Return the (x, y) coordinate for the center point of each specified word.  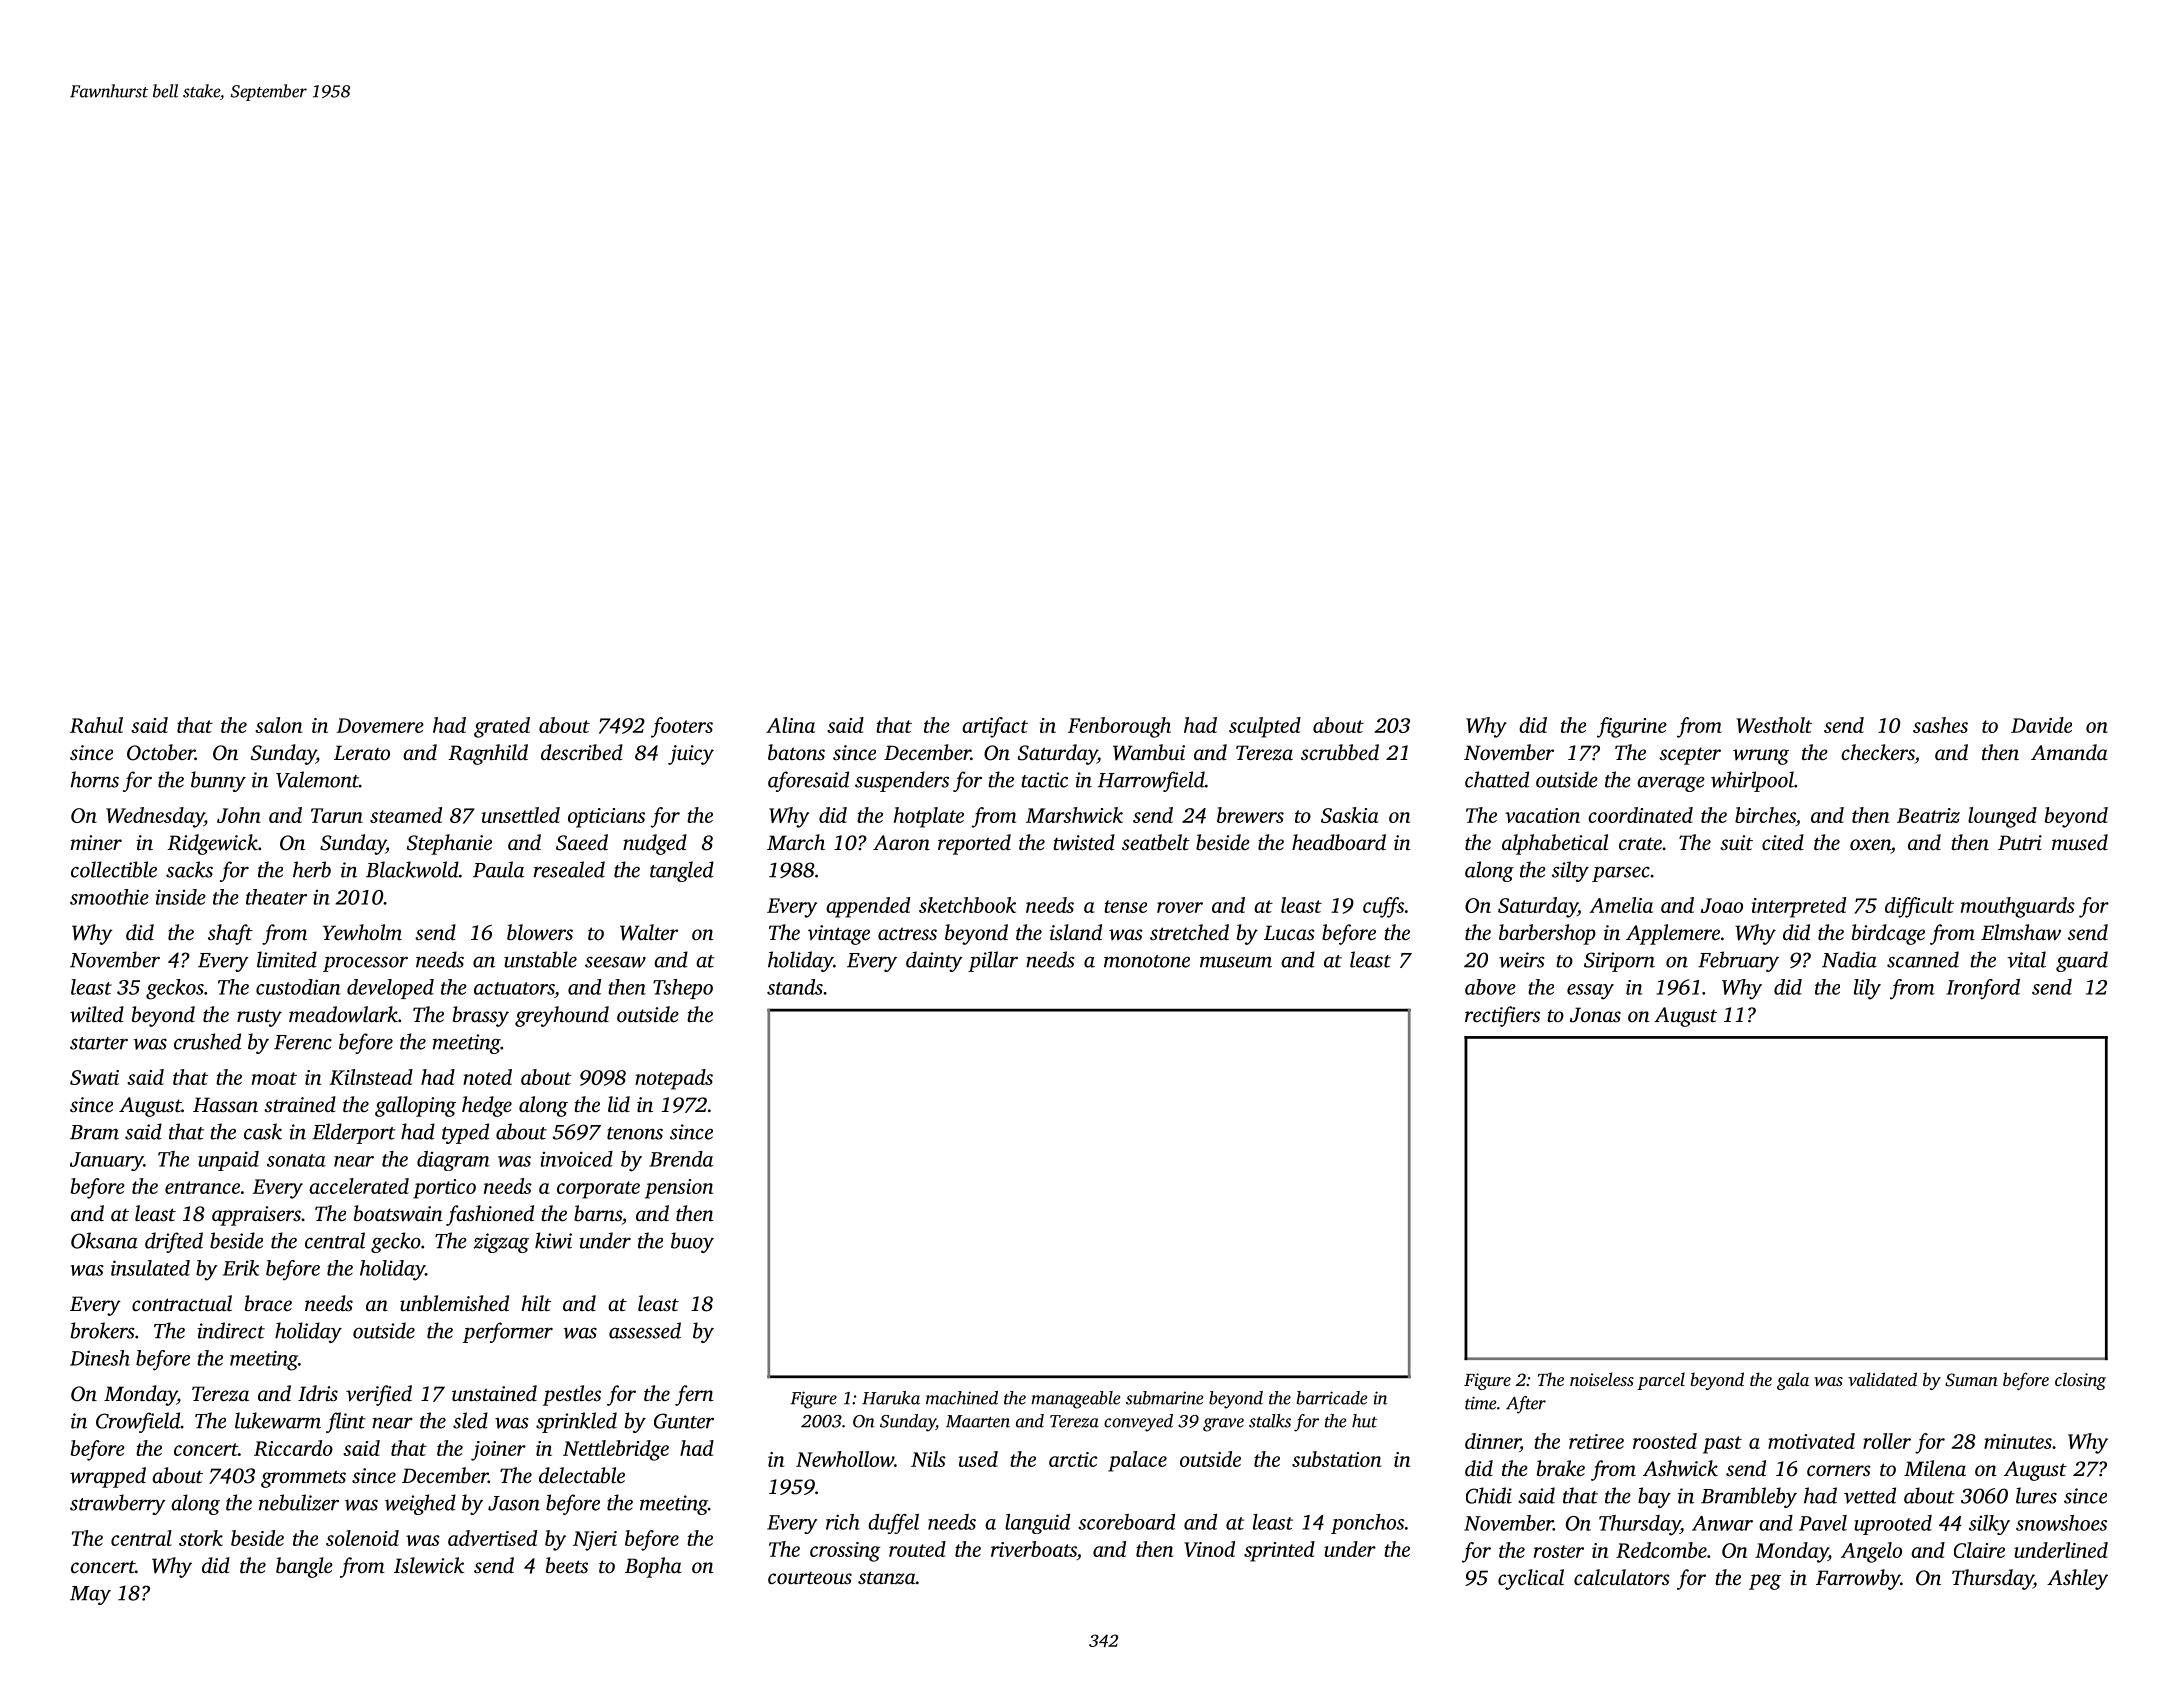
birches (1765, 816)
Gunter (684, 1421)
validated (1882, 1379)
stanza (887, 1577)
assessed (645, 1330)
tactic (1044, 780)
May (90, 1595)
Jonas (1595, 1015)
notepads (674, 1079)
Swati (94, 1077)
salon (278, 725)
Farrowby (1858, 1579)
